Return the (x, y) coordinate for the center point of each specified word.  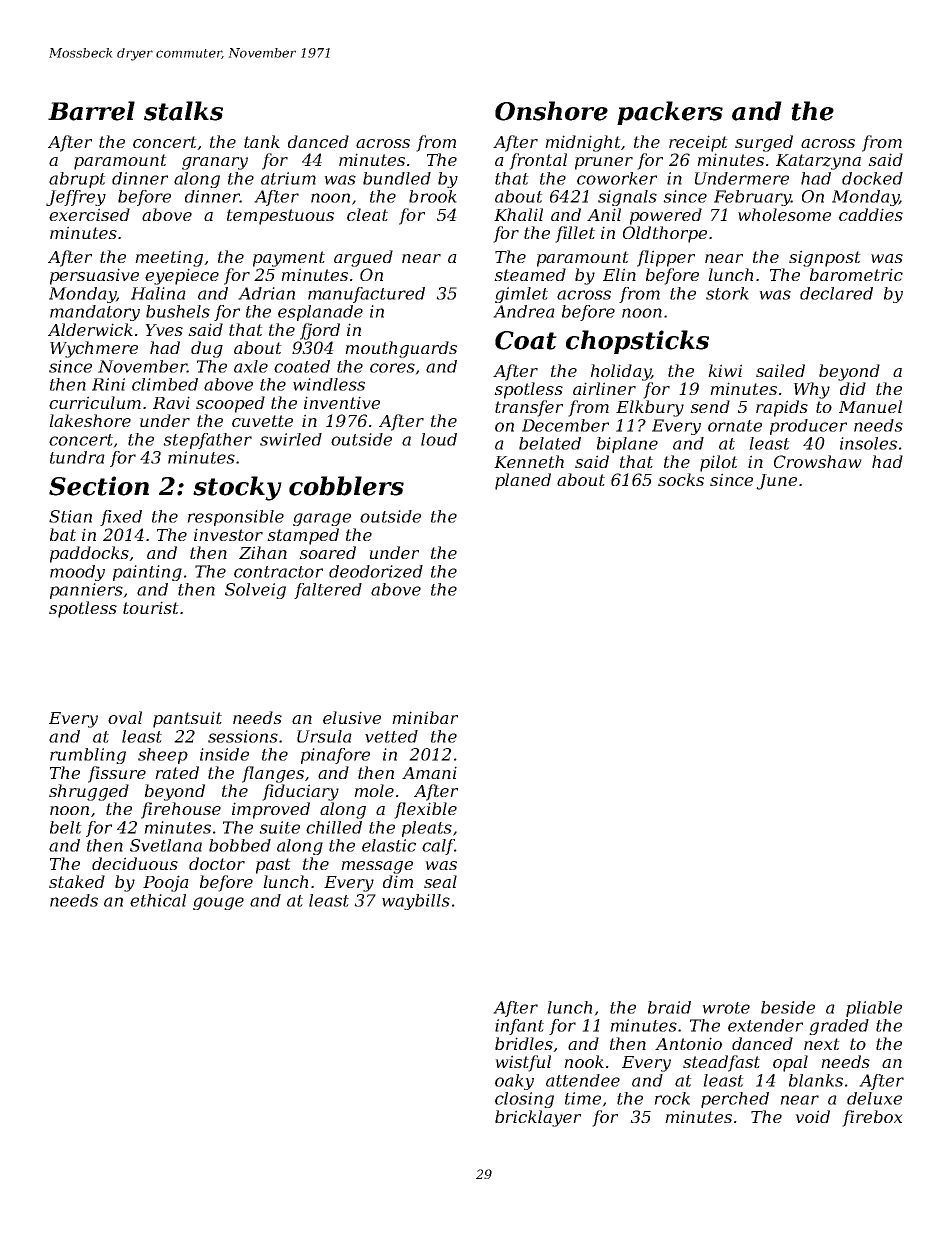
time (583, 1098)
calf (438, 847)
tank (262, 141)
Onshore (551, 111)
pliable (874, 1009)
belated (550, 443)
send (710, 406)
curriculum (95, 402)
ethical (158, 900)
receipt (698, 143)
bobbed (240, 845)
